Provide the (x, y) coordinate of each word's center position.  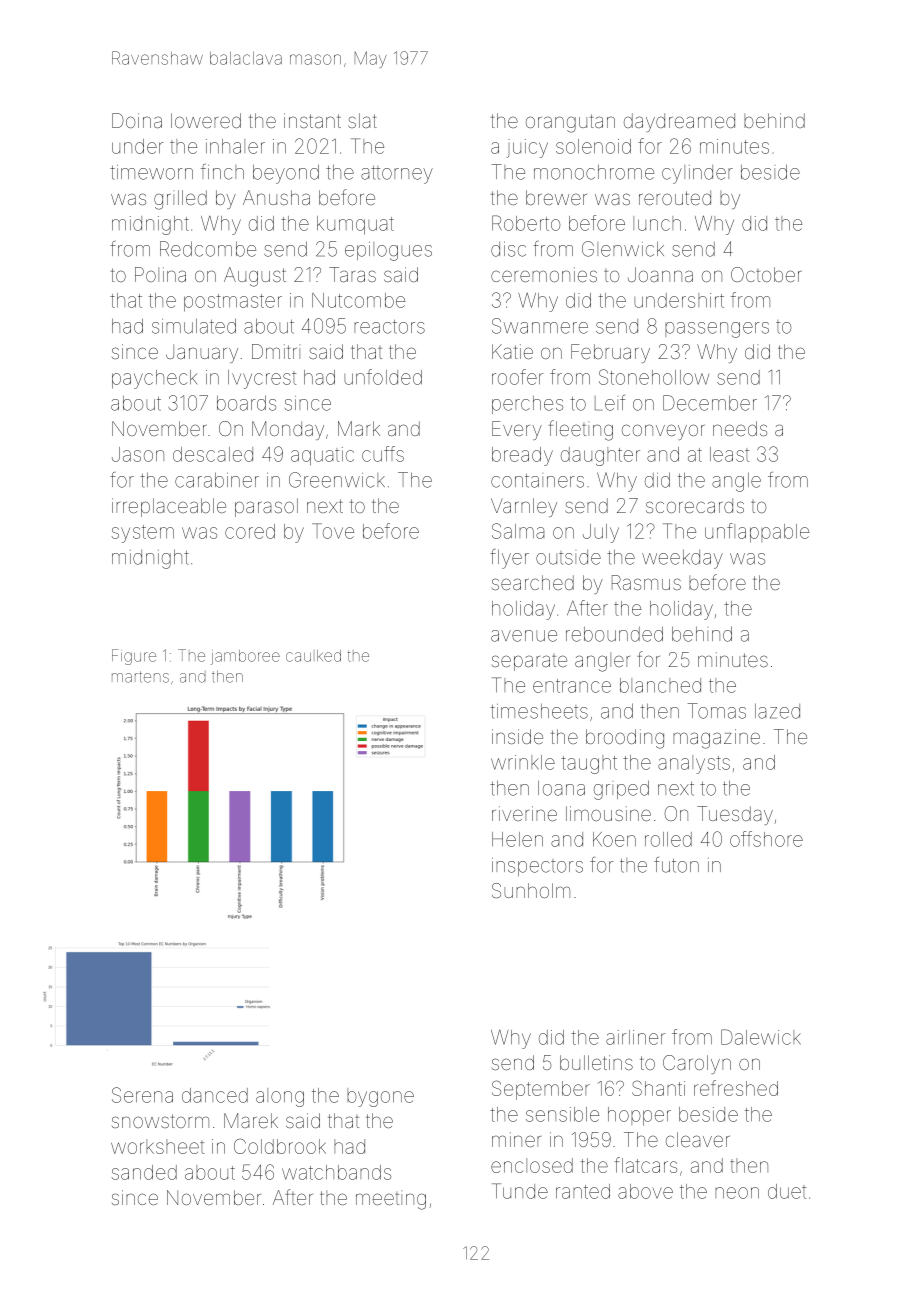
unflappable (757, 533)
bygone (380, 1097)
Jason (138, 454)
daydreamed (679, 122)
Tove (333, 531)
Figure (134, 657)
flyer (509, 559)
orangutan (570, 123)
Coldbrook (280, 1146)
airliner (636, 1037)
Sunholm (531, 890)
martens (140, 677)
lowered (206, 120)
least (729, 454)
